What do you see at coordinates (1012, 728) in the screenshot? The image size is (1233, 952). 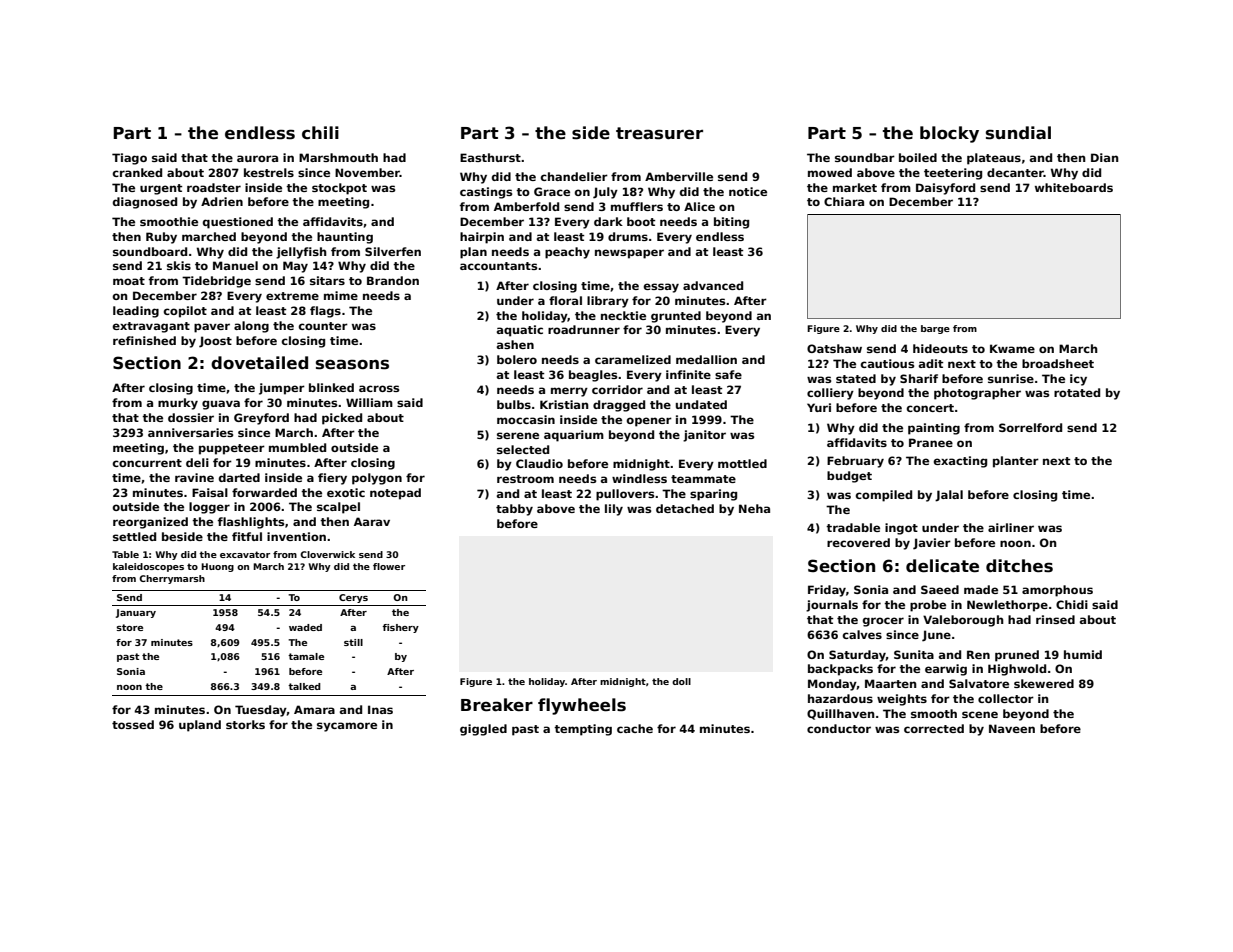 I see `Naveen` at bounding box center [1012, 728].
